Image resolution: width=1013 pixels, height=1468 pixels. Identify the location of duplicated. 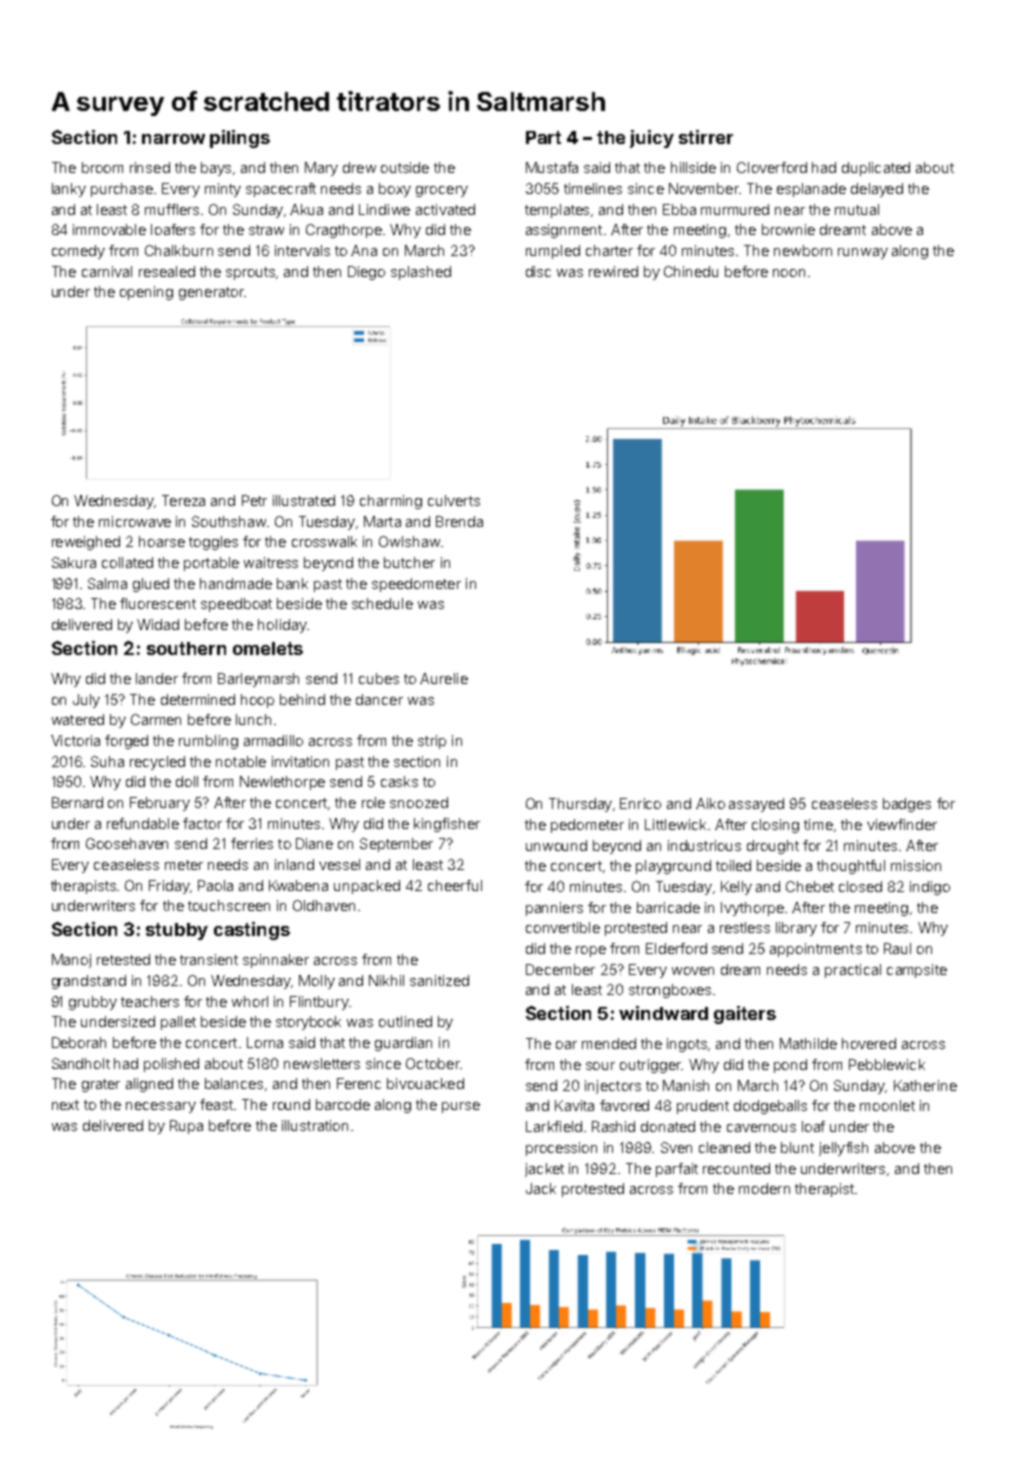
(876, 169).
